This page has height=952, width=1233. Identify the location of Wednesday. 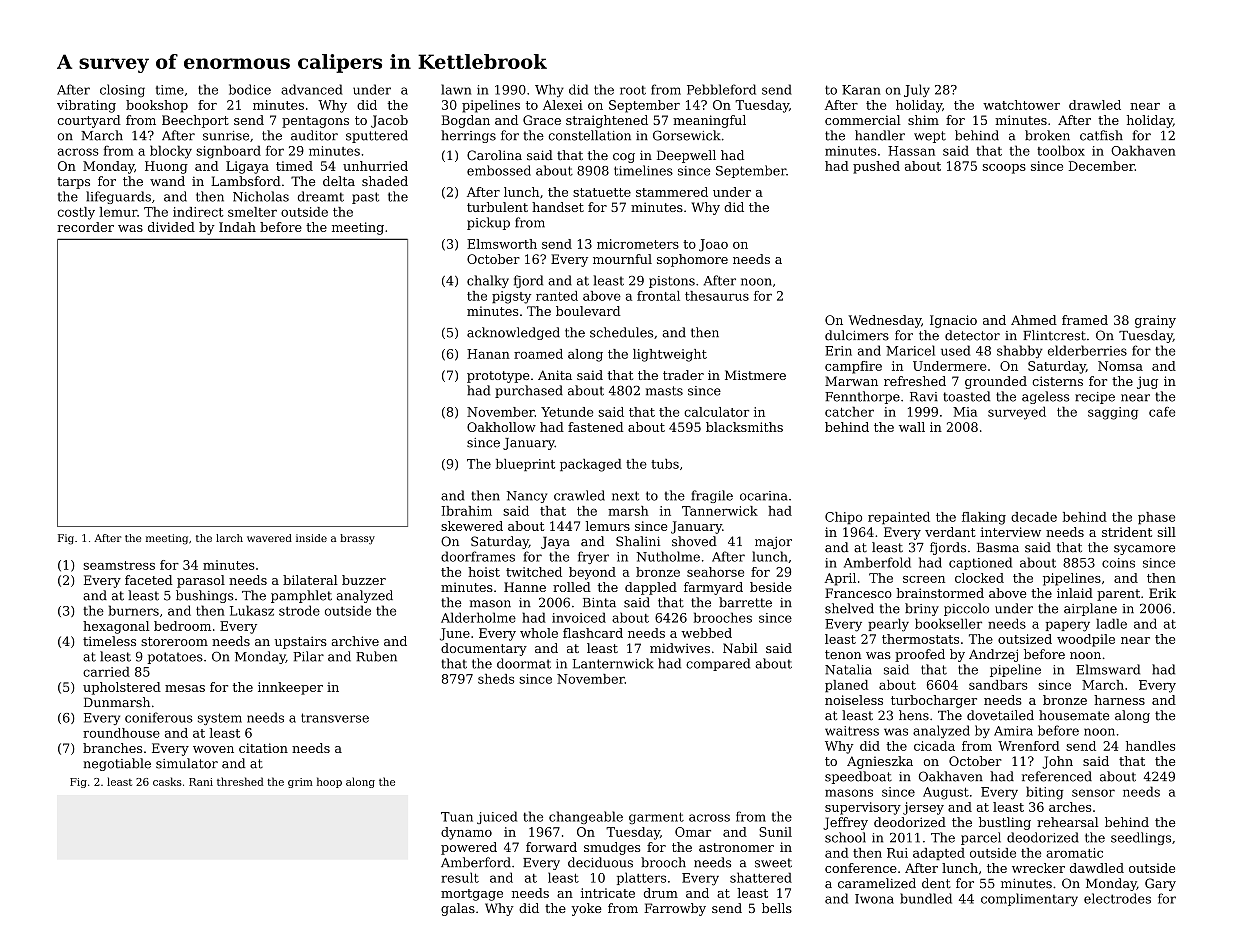
(884, 321).
